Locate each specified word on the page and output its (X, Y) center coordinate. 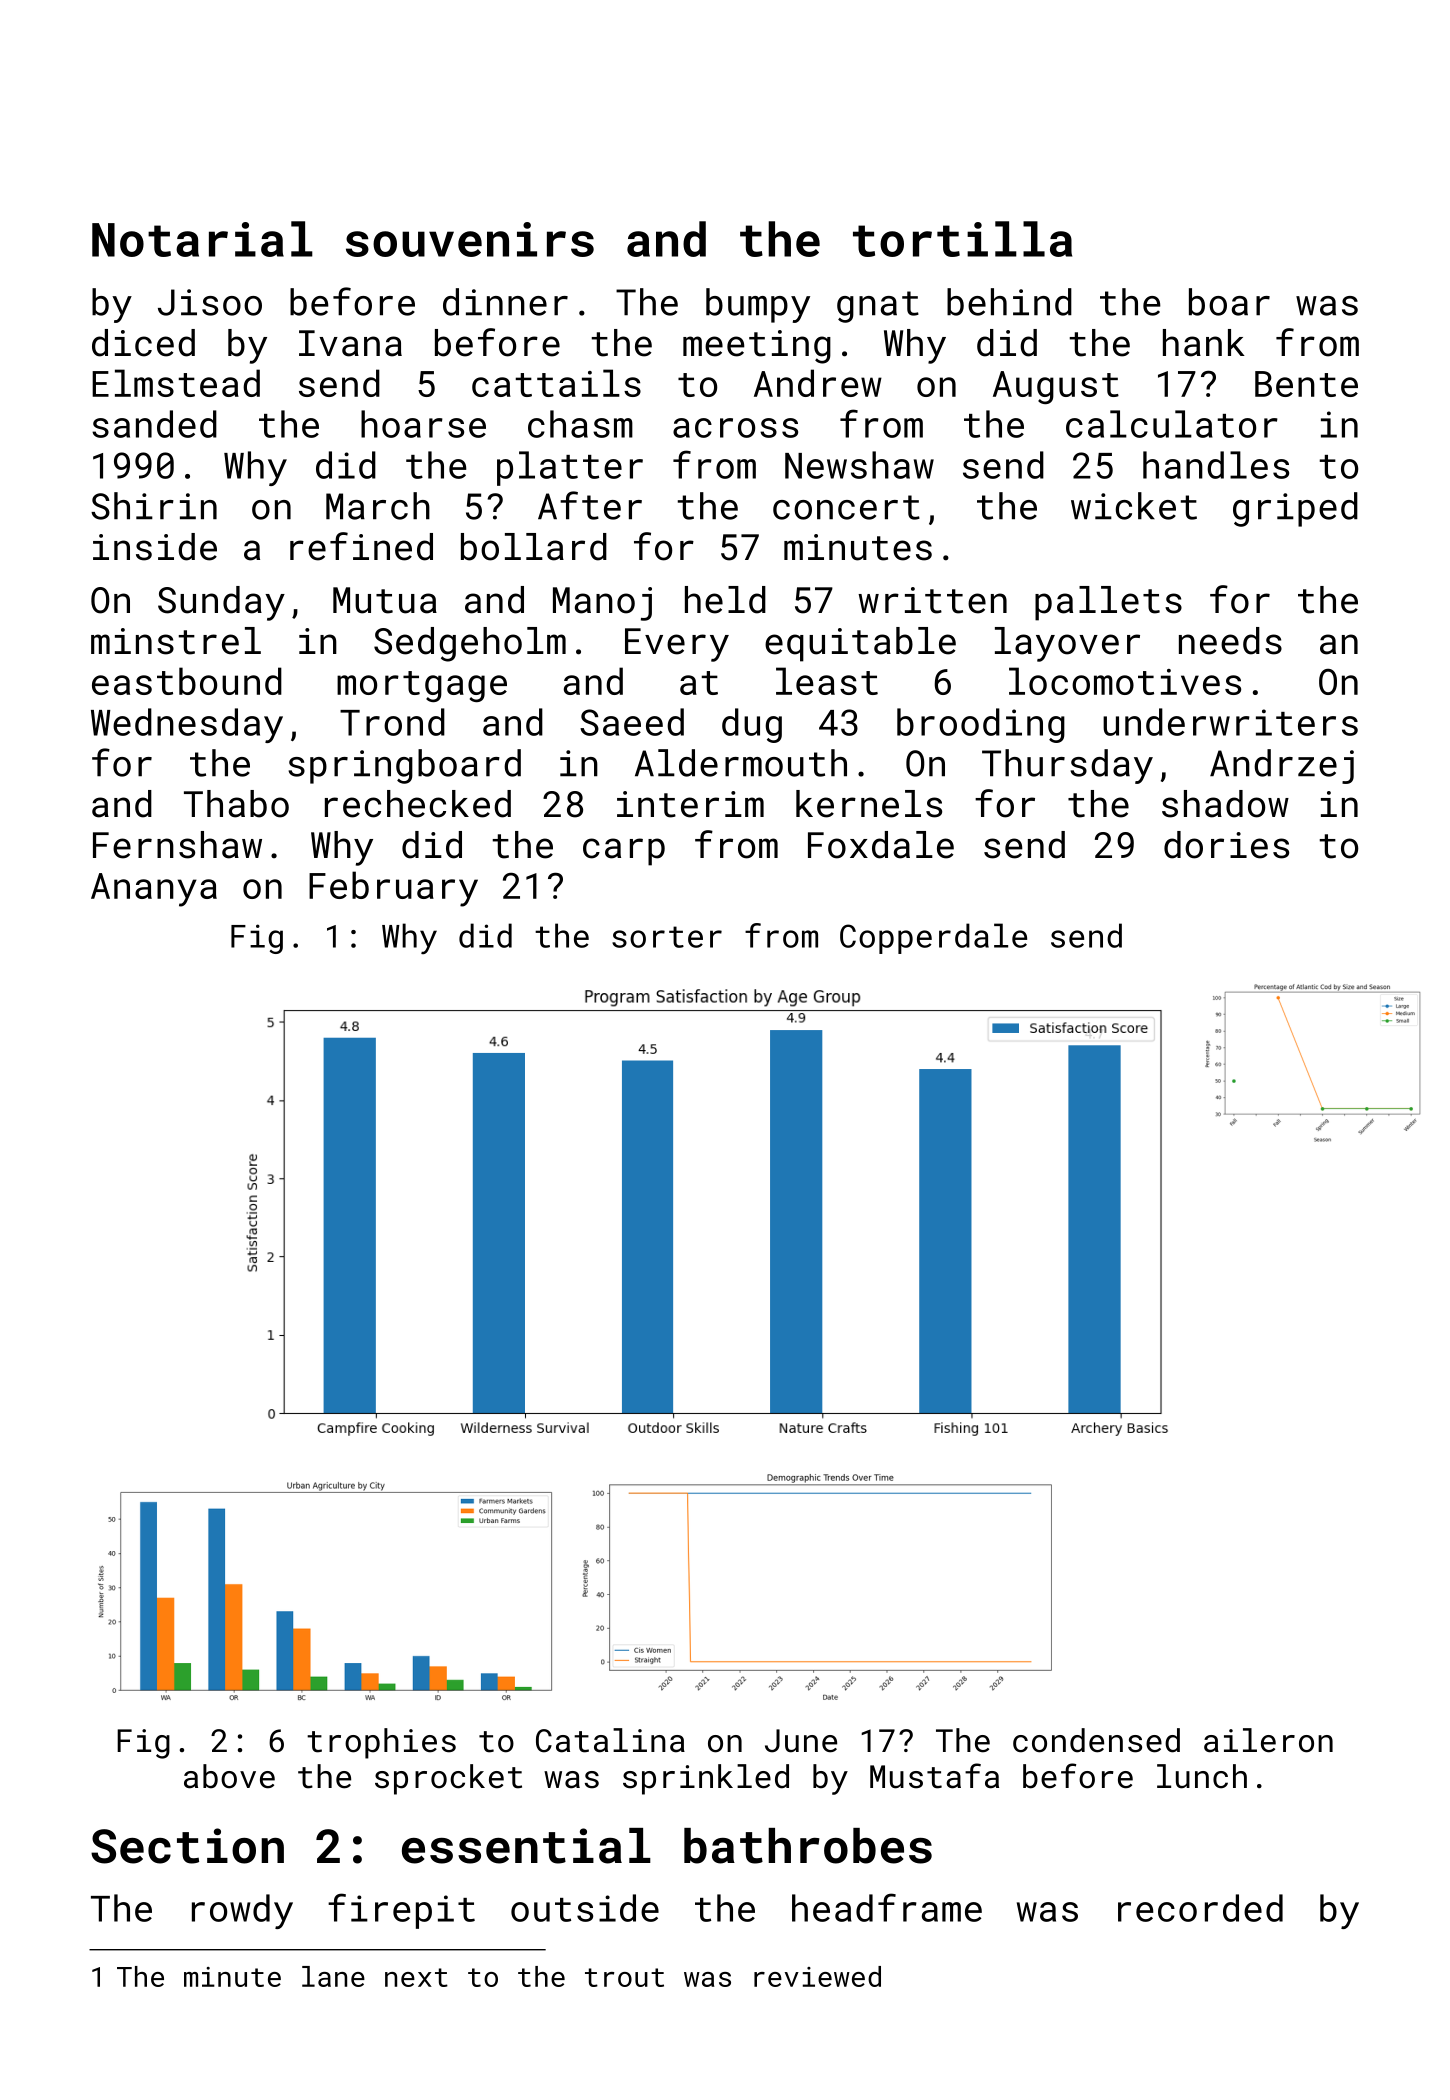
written (932, 600)
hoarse (423, 424)
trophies (381, 1743)
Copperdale (933, 938)
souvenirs (470, 239)
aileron (1268, 1740)
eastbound (187, 681)
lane (333, 1976)
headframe (887, 1907)
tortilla (962, 239)
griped (1295, 509)
